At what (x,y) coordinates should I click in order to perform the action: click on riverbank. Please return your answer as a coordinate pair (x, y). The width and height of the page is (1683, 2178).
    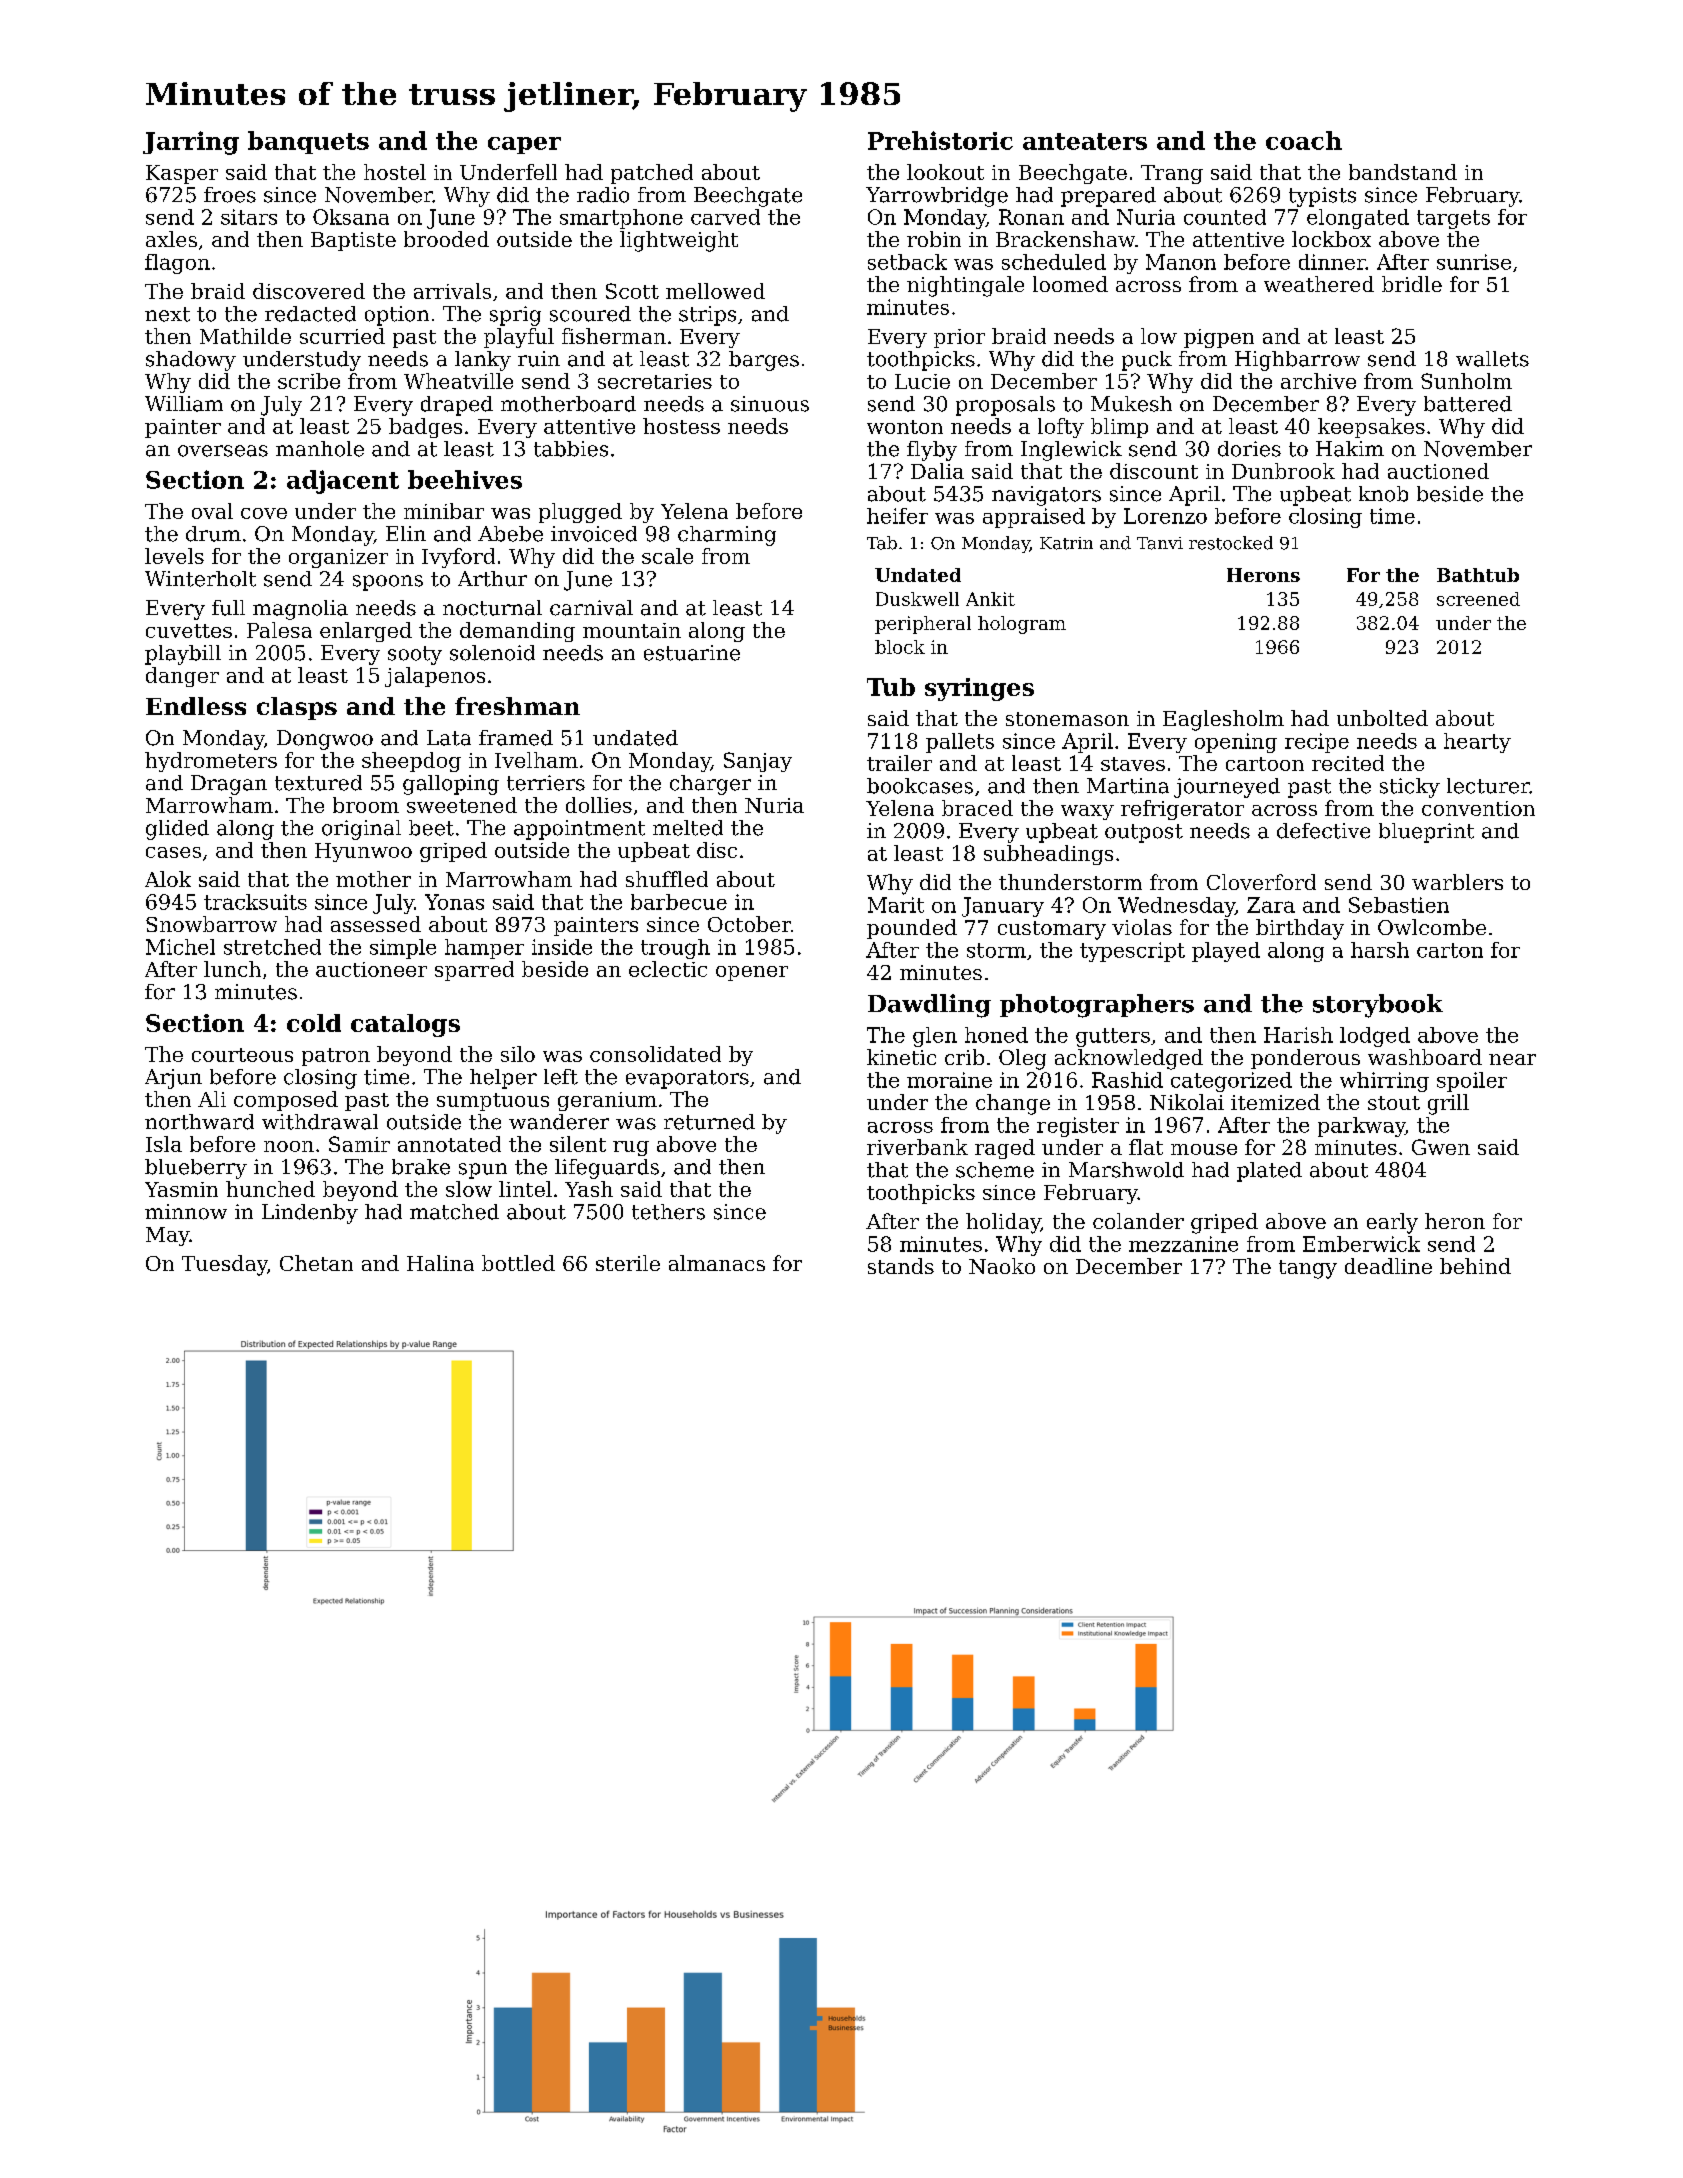
    Looking at the image, I should click on (917, 1147).
